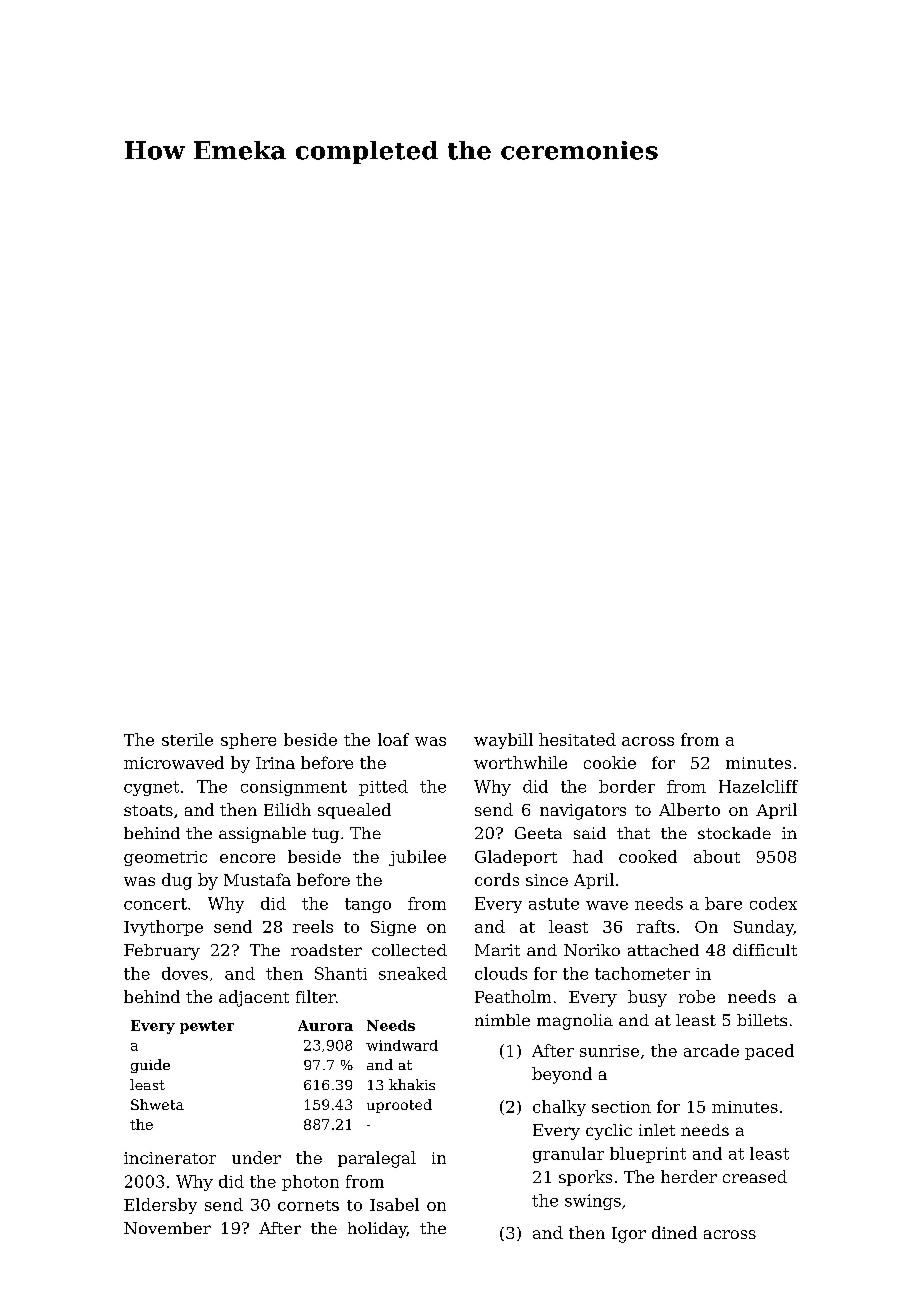 The height and width of the screenshot is (1307, 921). Describe the element at coordinates (520, 762) in the screenshot. I see `worthwhile` at that location.
